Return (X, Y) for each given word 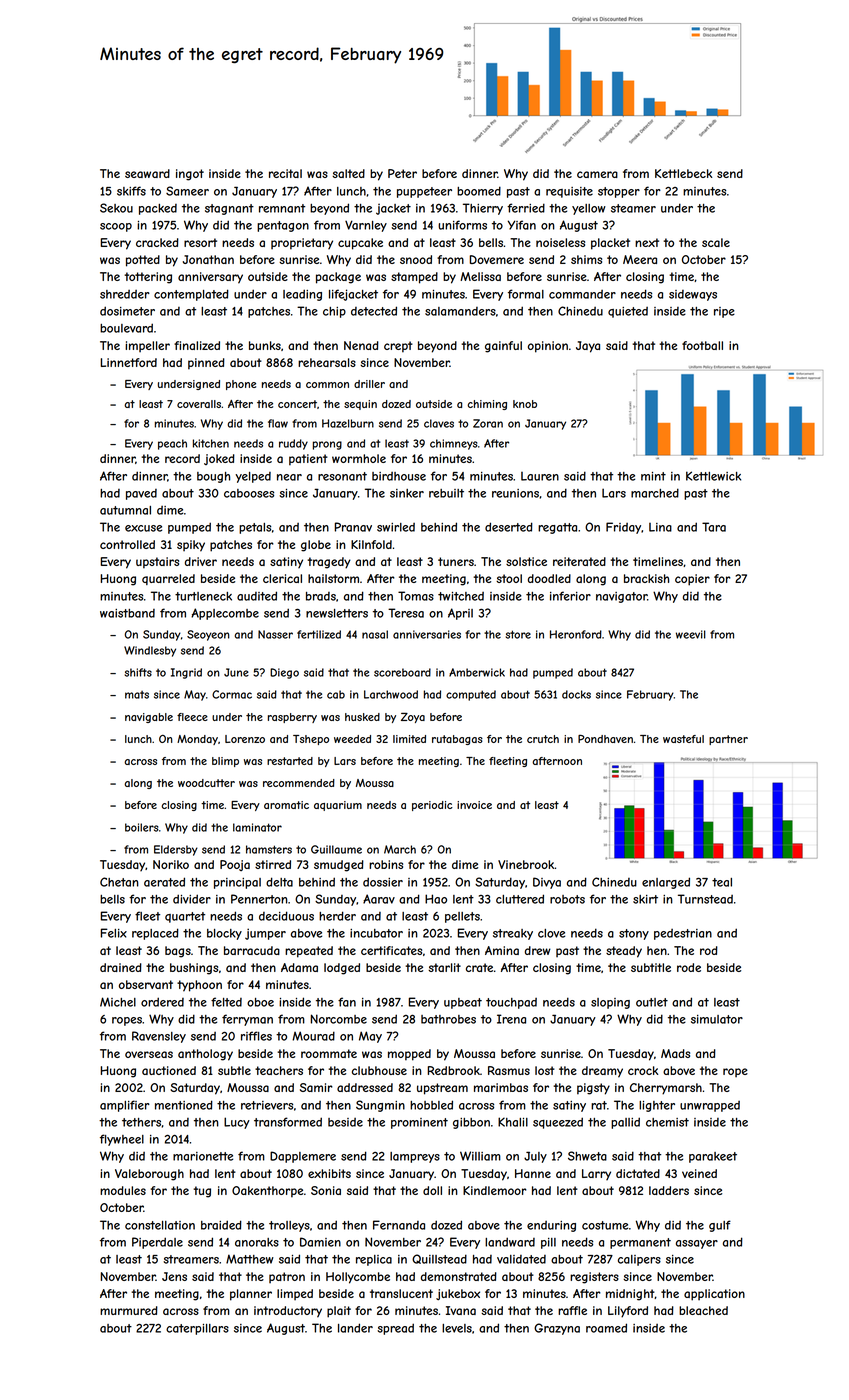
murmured (129, 1310)
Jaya (588, 347)
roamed (606, 1328)
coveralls (199, 404)
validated (521, 1259)
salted (348, 173)
